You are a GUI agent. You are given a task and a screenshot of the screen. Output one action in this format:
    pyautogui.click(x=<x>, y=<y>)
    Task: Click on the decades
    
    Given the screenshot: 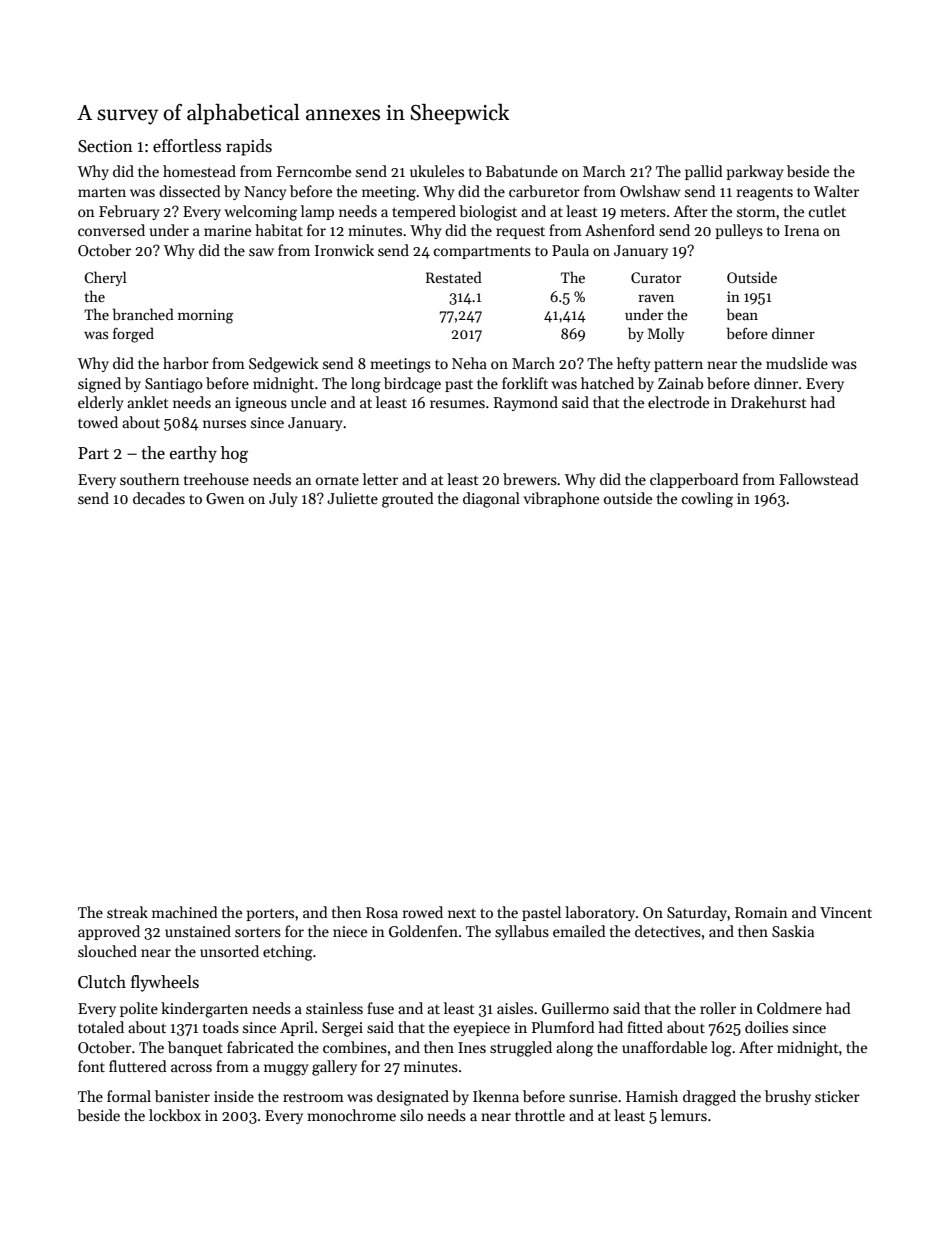 What is the action you would take?
    pyautogui.click(x=159, y=498)
